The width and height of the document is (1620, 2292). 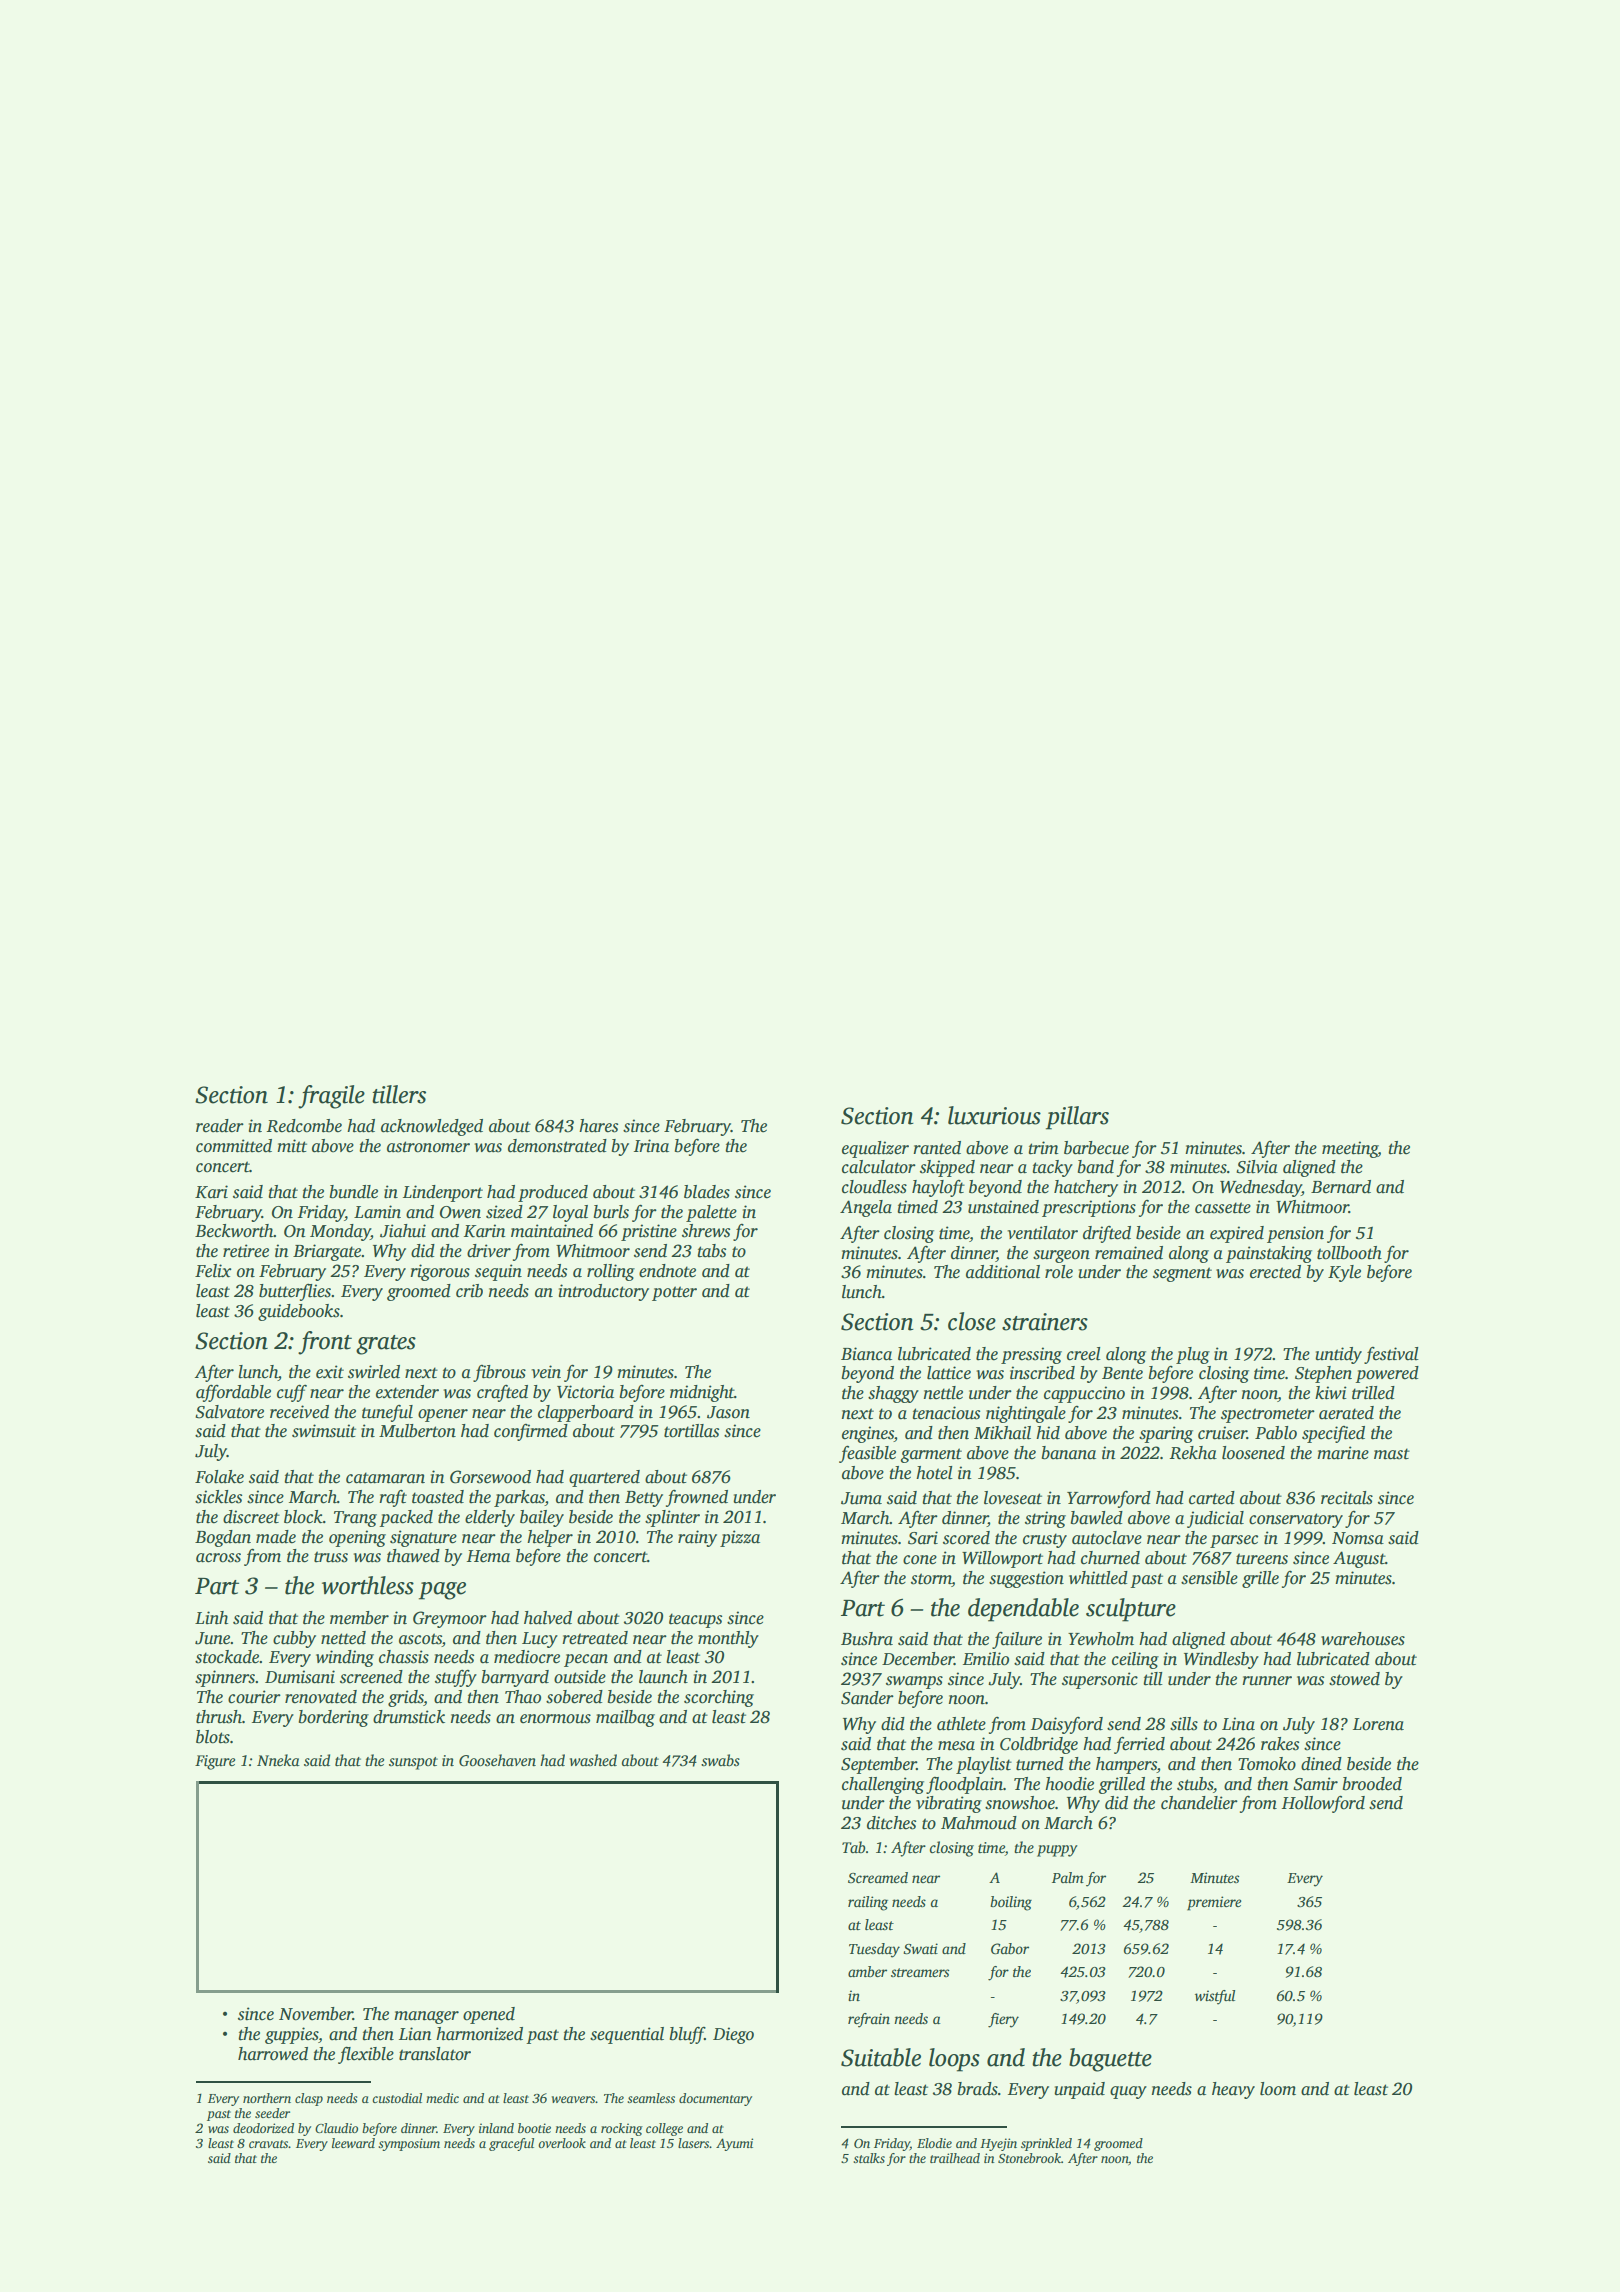 I want to click on feasible, so click(x=867, y=1454).
